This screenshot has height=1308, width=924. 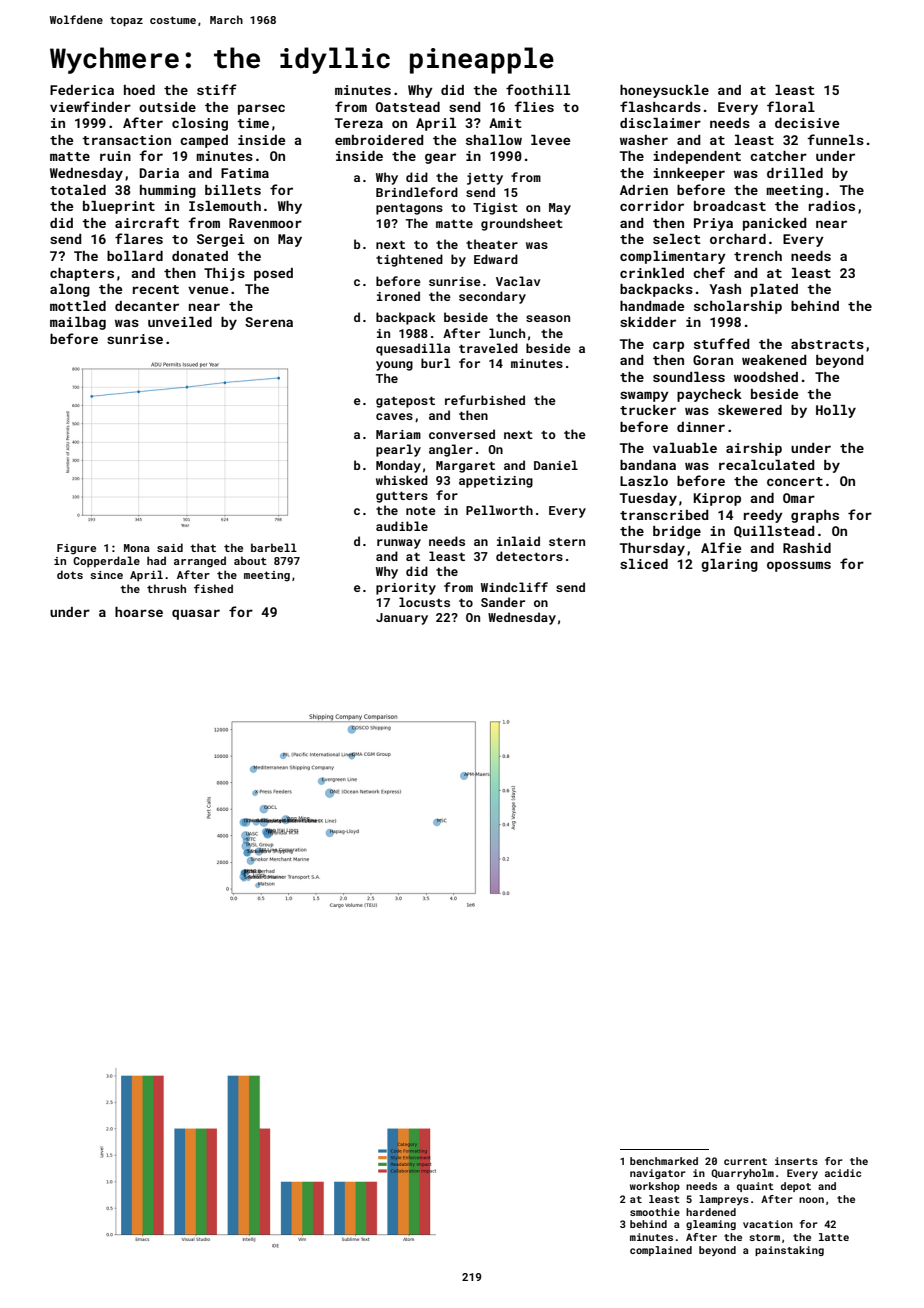 What do you see at coordinates (78, 323) in the screenshot?
I see `mailbag` at bounding box center [78, 323].
